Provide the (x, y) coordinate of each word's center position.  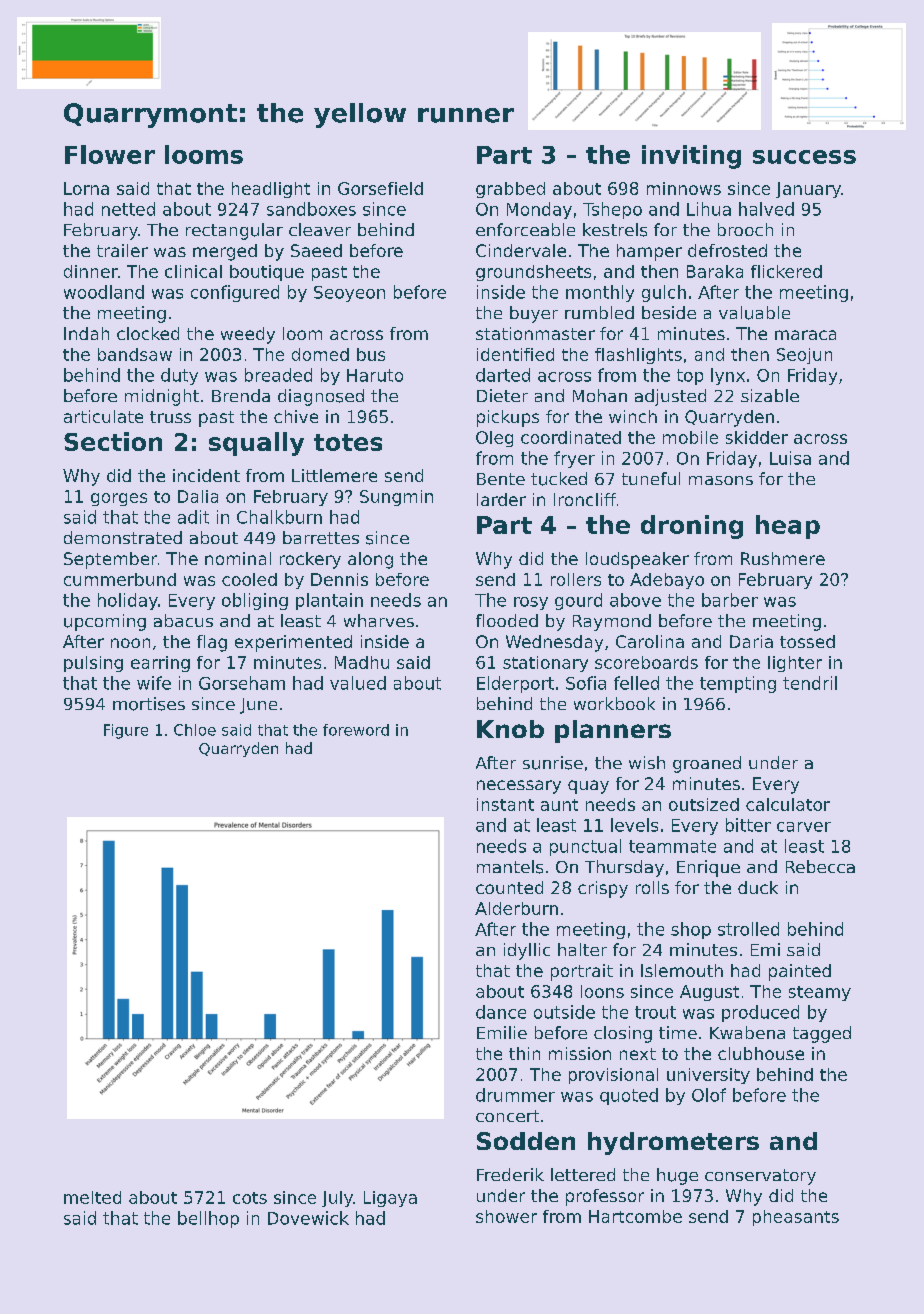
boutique (267, 273)
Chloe (195, 730)
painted (800, 972)
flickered (786, 271)
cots (250, 1198)
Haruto (375, 375)
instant (505, 804)
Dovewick (308, 1218)
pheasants (796, 1218)
